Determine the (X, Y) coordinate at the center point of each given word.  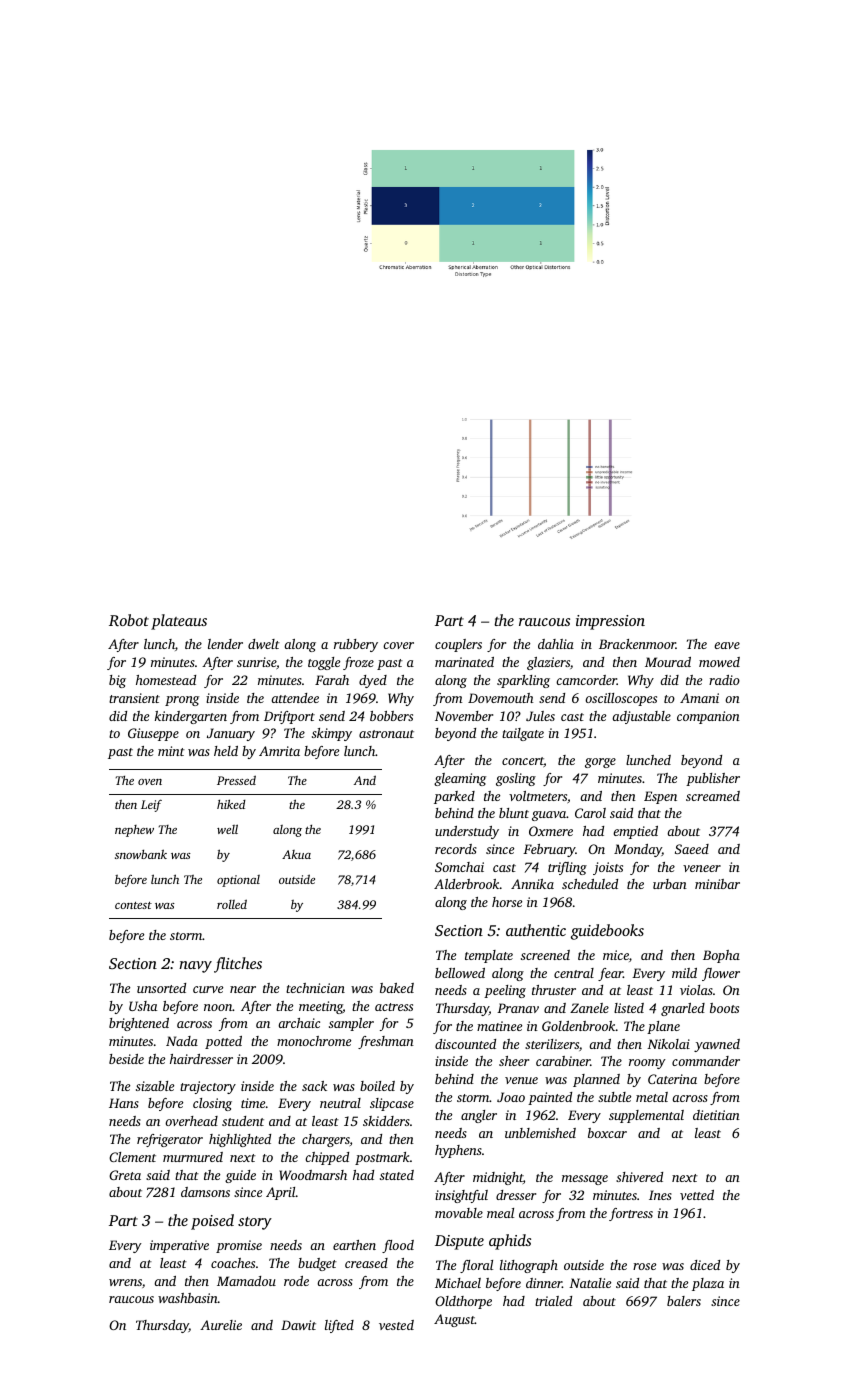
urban (670, 884)
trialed (553, 1301)
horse (507, 902)
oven (150, 782)
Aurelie (221, 1325)
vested (396, 1325)
